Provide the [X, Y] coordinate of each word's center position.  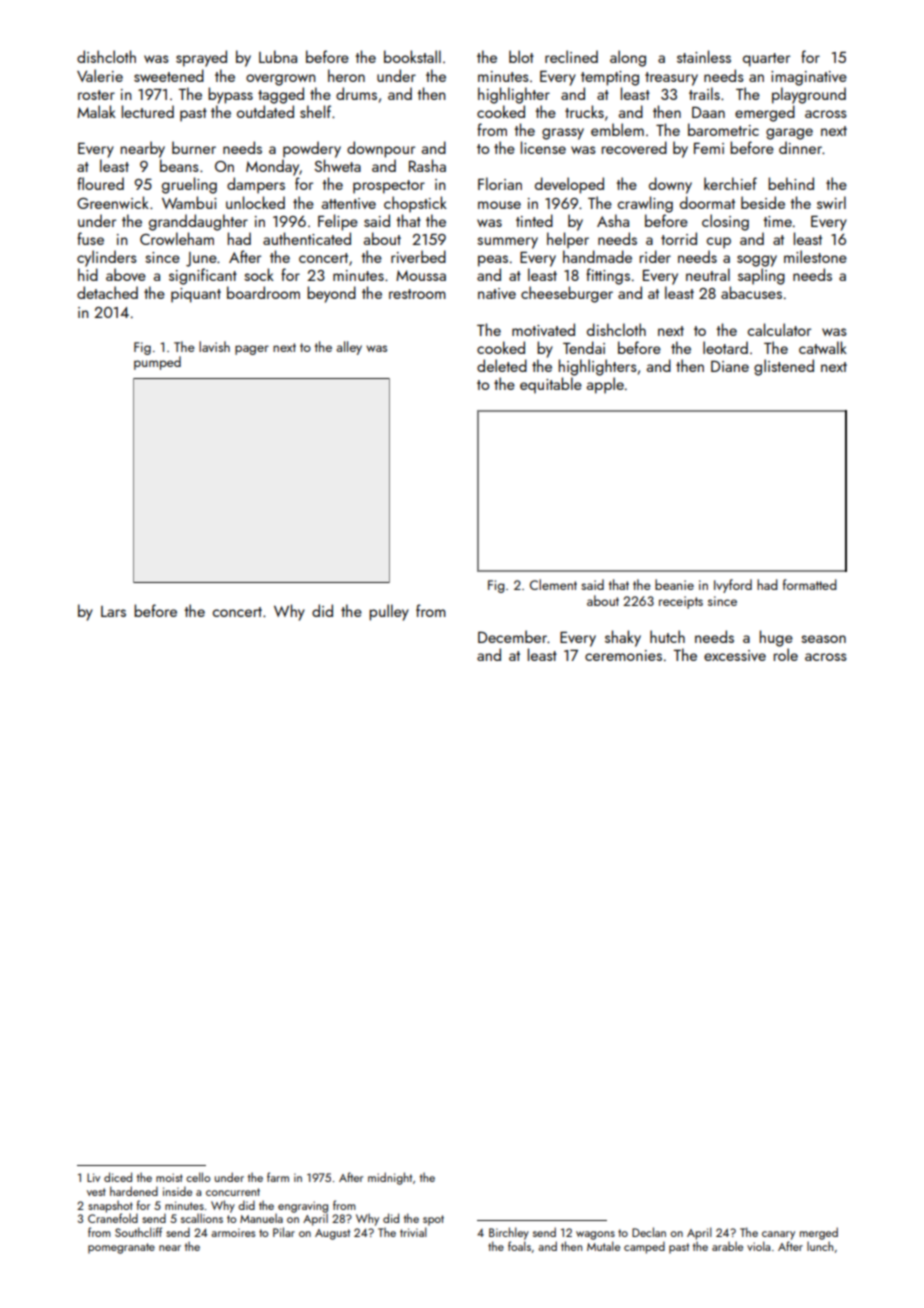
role [786, 654]
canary [778, 1235]
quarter [766, 60]
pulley [389, 612]
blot [521, 56]
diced [118, 1177]
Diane [730, 366]
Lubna [278, 56]
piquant [196, 295]
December [512, 636]
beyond [331, 294]
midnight [390, 1178]
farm [278, 1177]
